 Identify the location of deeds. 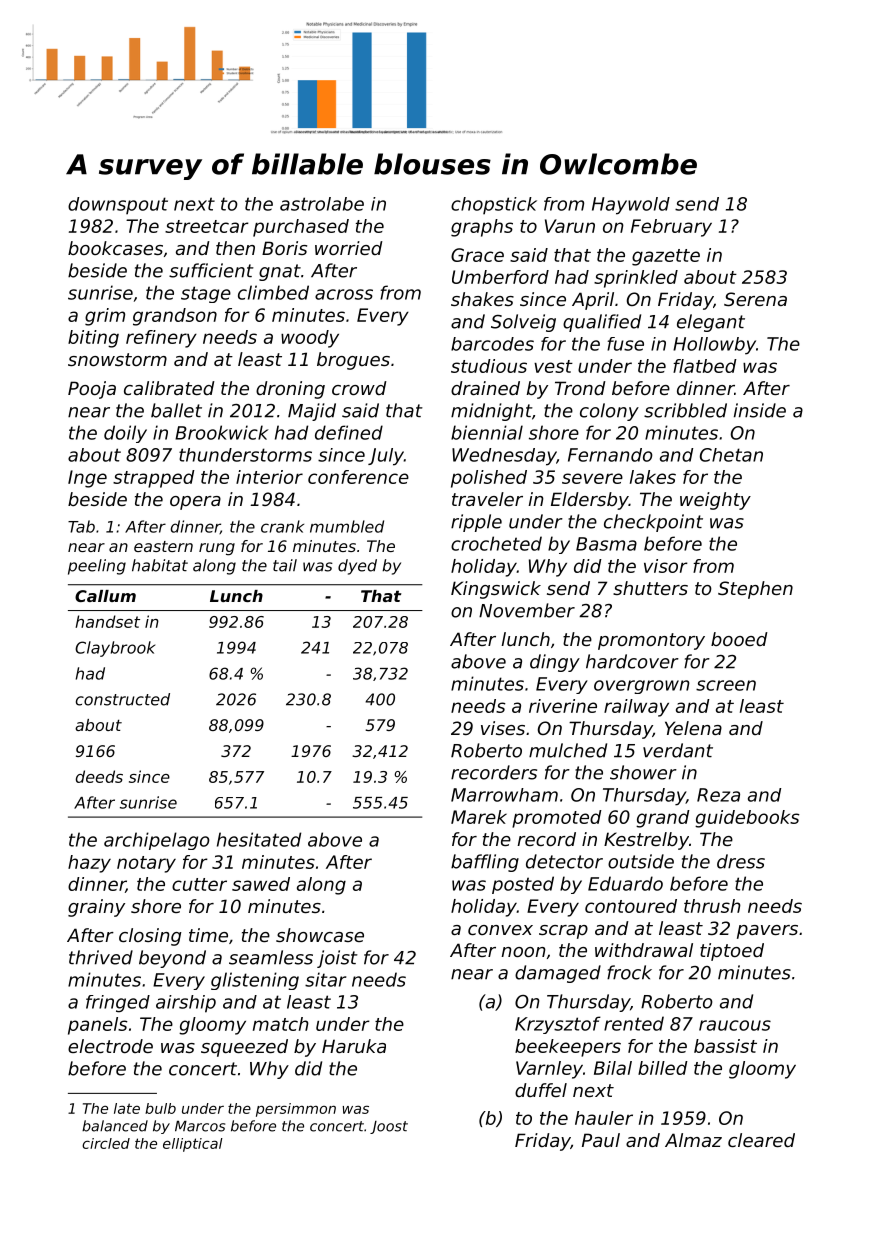
(99, 776).
